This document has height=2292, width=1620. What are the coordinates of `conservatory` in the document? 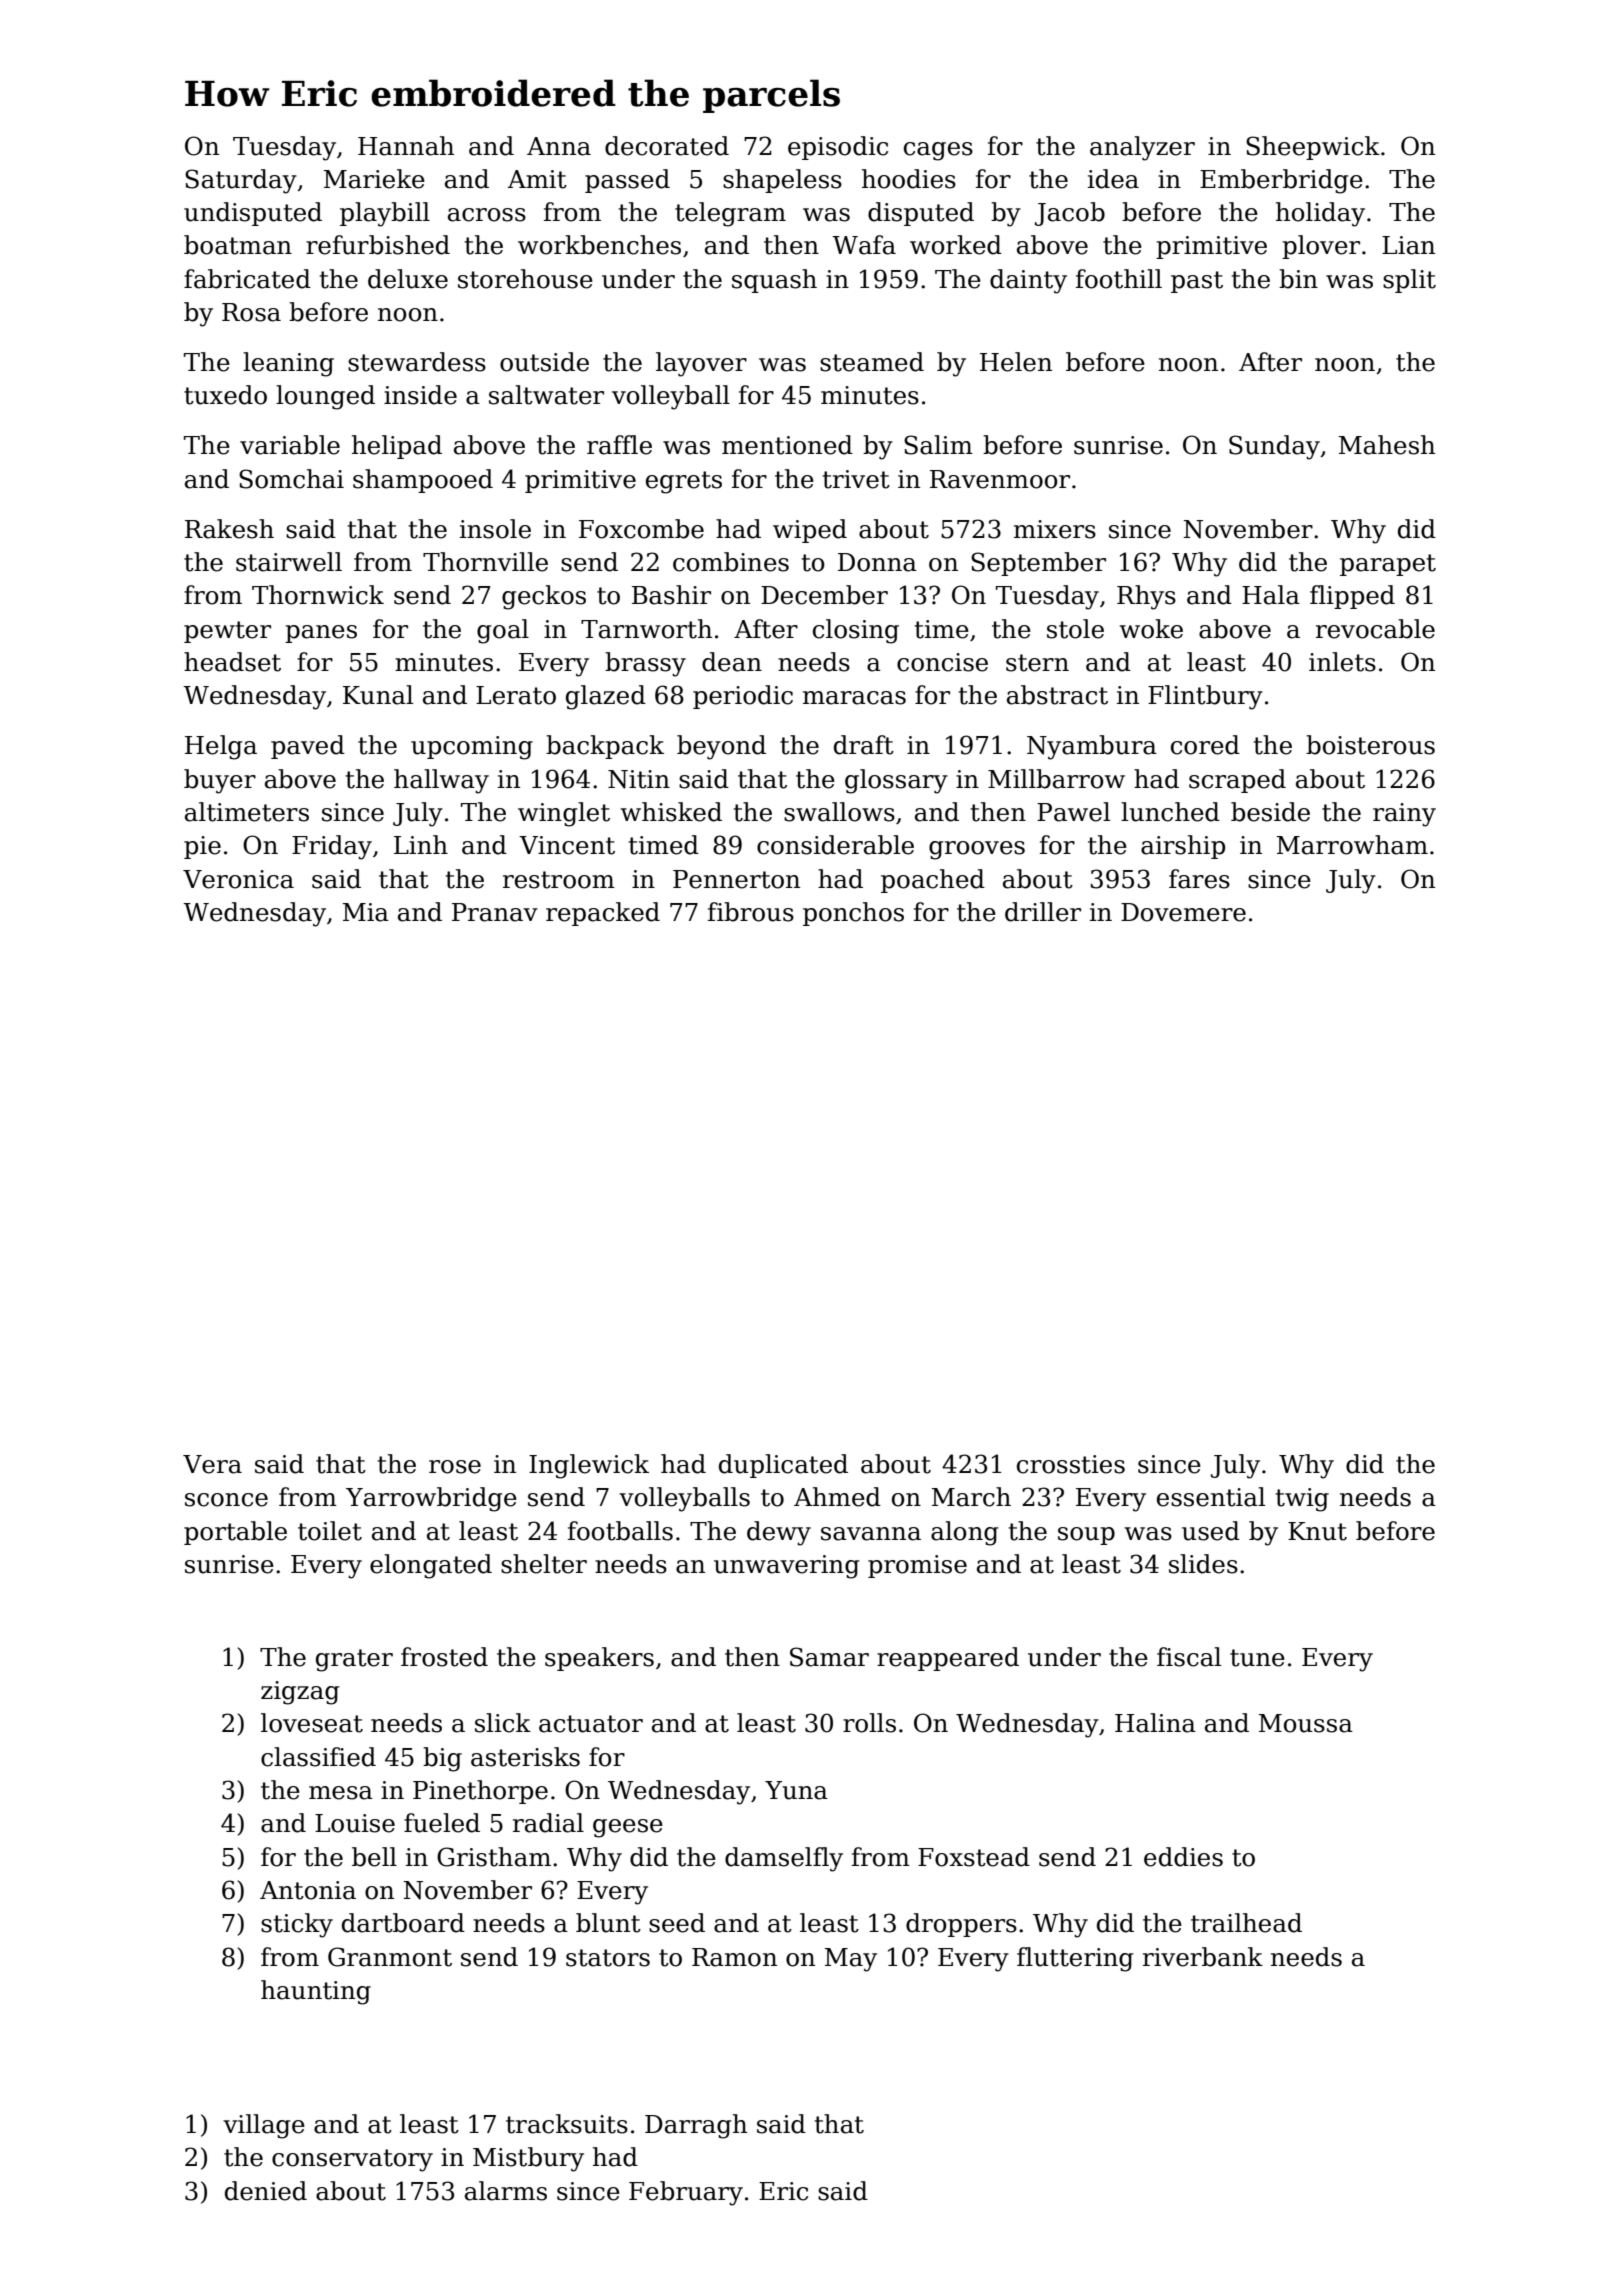 It's located at (352, 2160).
